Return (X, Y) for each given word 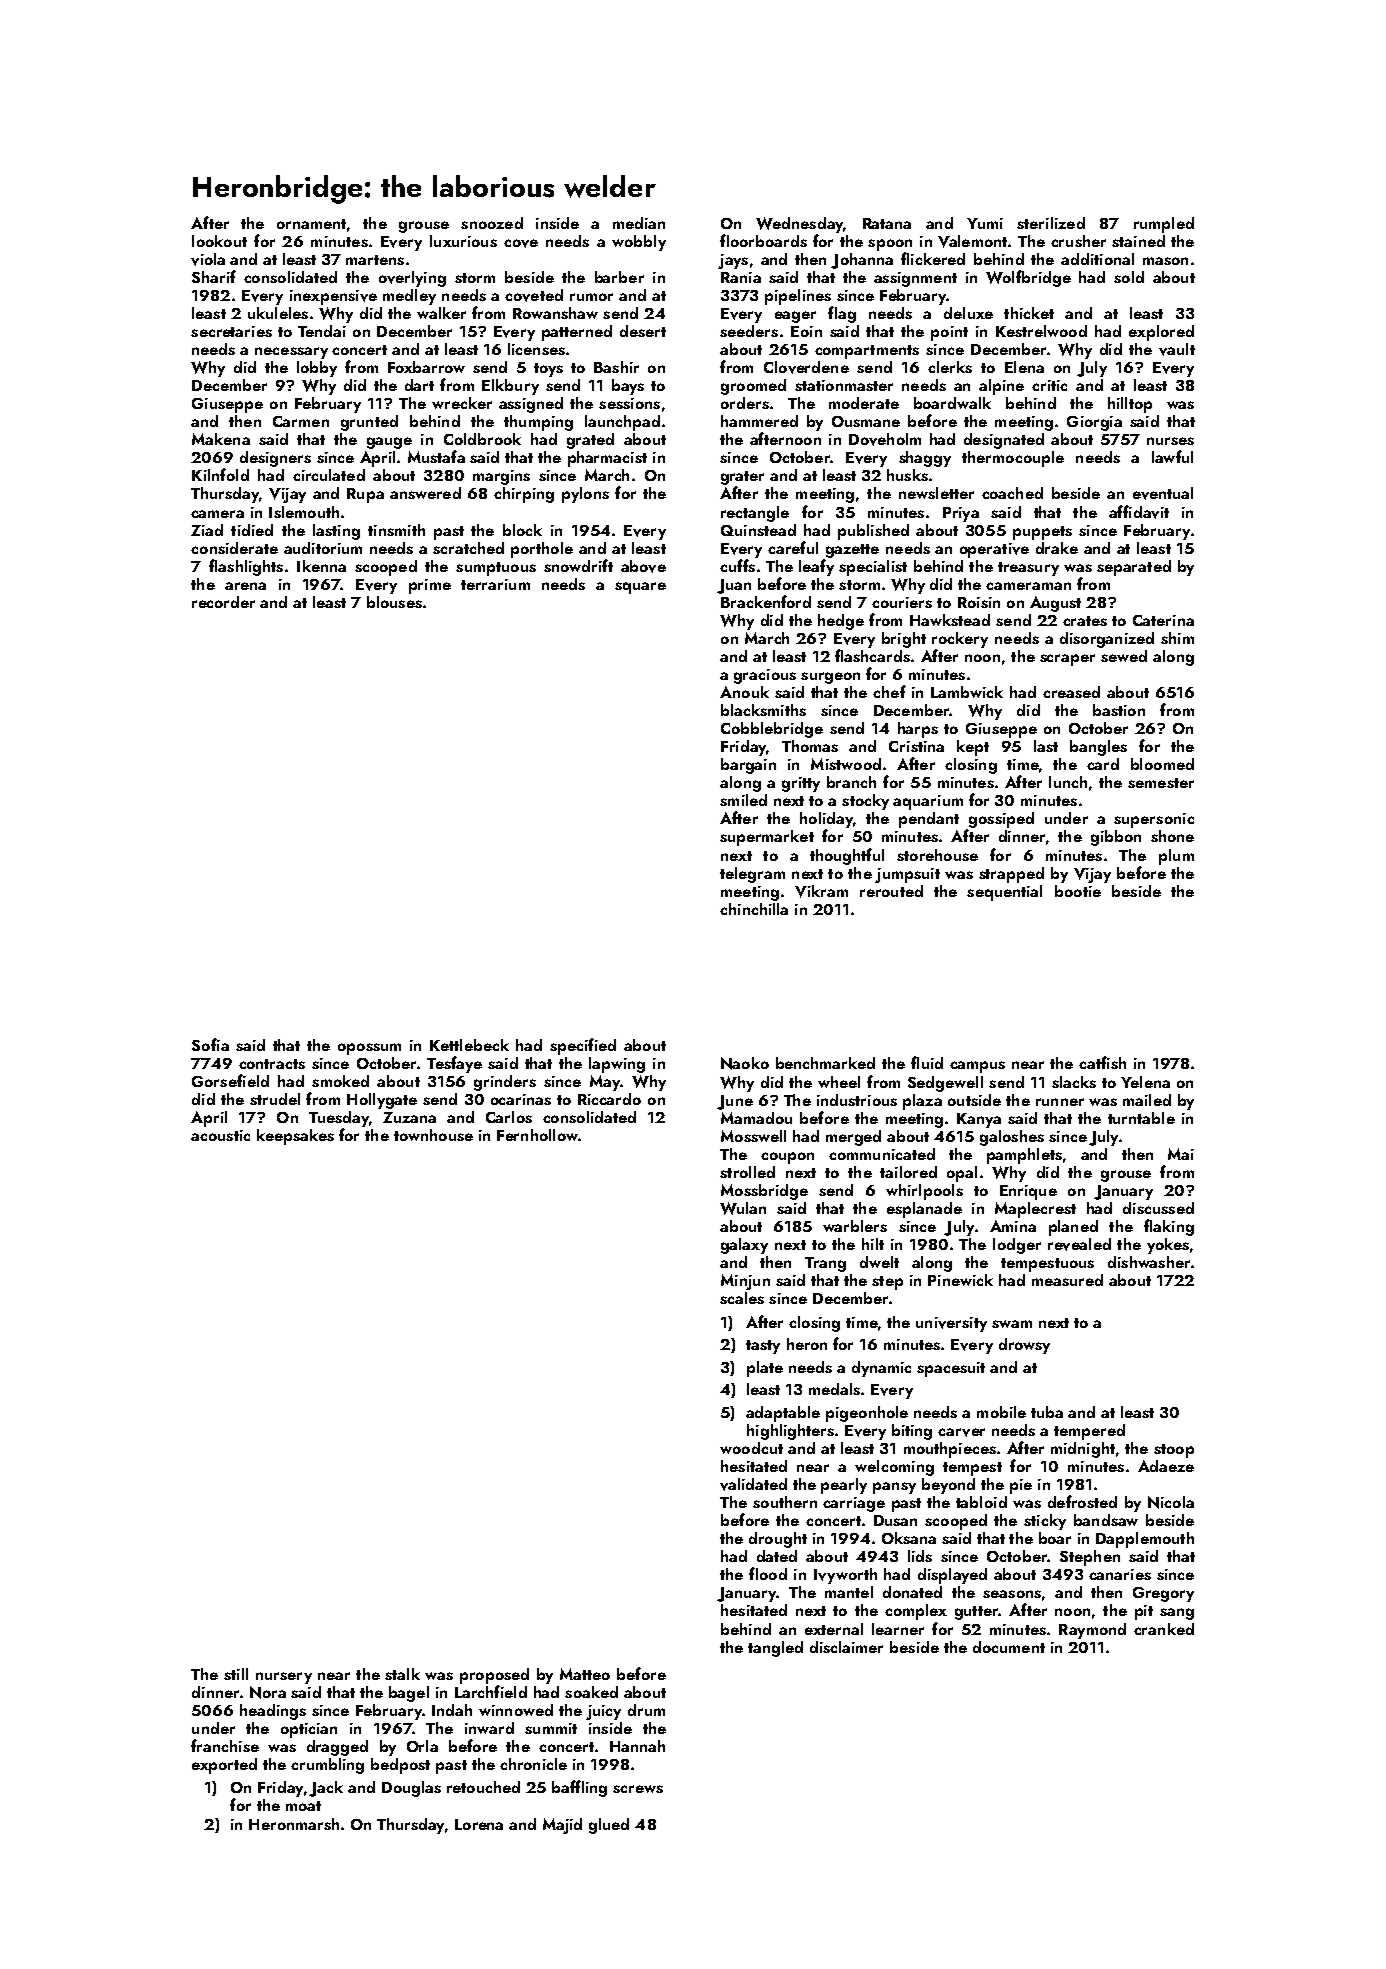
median (639, 223)
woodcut (751, 1448)
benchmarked (825, 1063)
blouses (394, 602)
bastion (1119, 710)
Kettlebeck (469, 1045)
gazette (852, 551)
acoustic (220, 1135)
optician (309, 1730)
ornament (311, 224)
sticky (1045, 1522)
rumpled (1164, 225)
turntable (1141, 1118)
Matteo (585, 1674)
